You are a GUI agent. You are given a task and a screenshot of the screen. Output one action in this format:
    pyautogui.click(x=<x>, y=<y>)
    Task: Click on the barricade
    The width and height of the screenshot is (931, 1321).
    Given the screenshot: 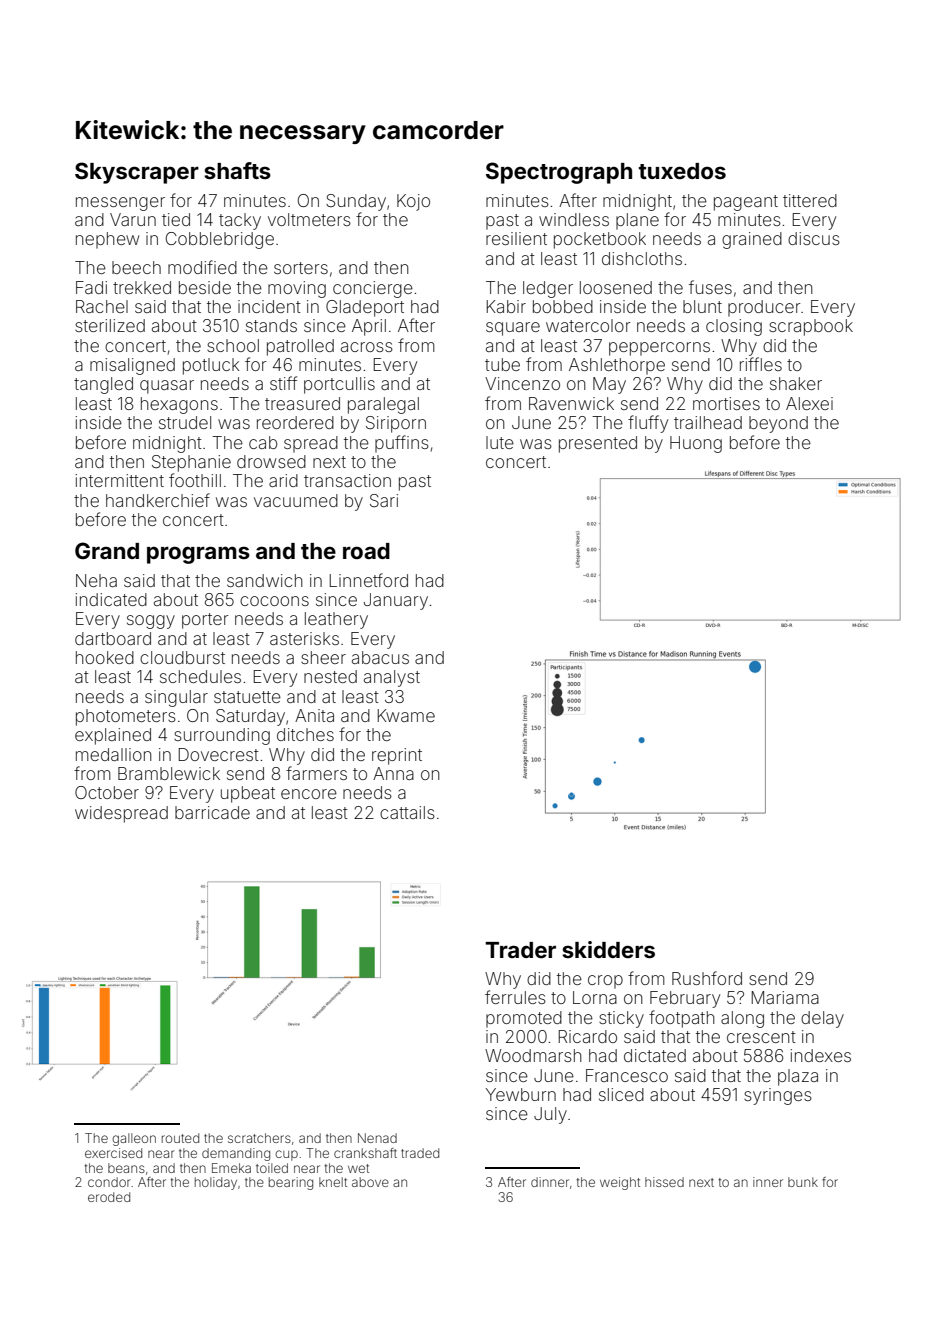 What is the action you would take?
    pyautogui.click(x=212, y=812)
